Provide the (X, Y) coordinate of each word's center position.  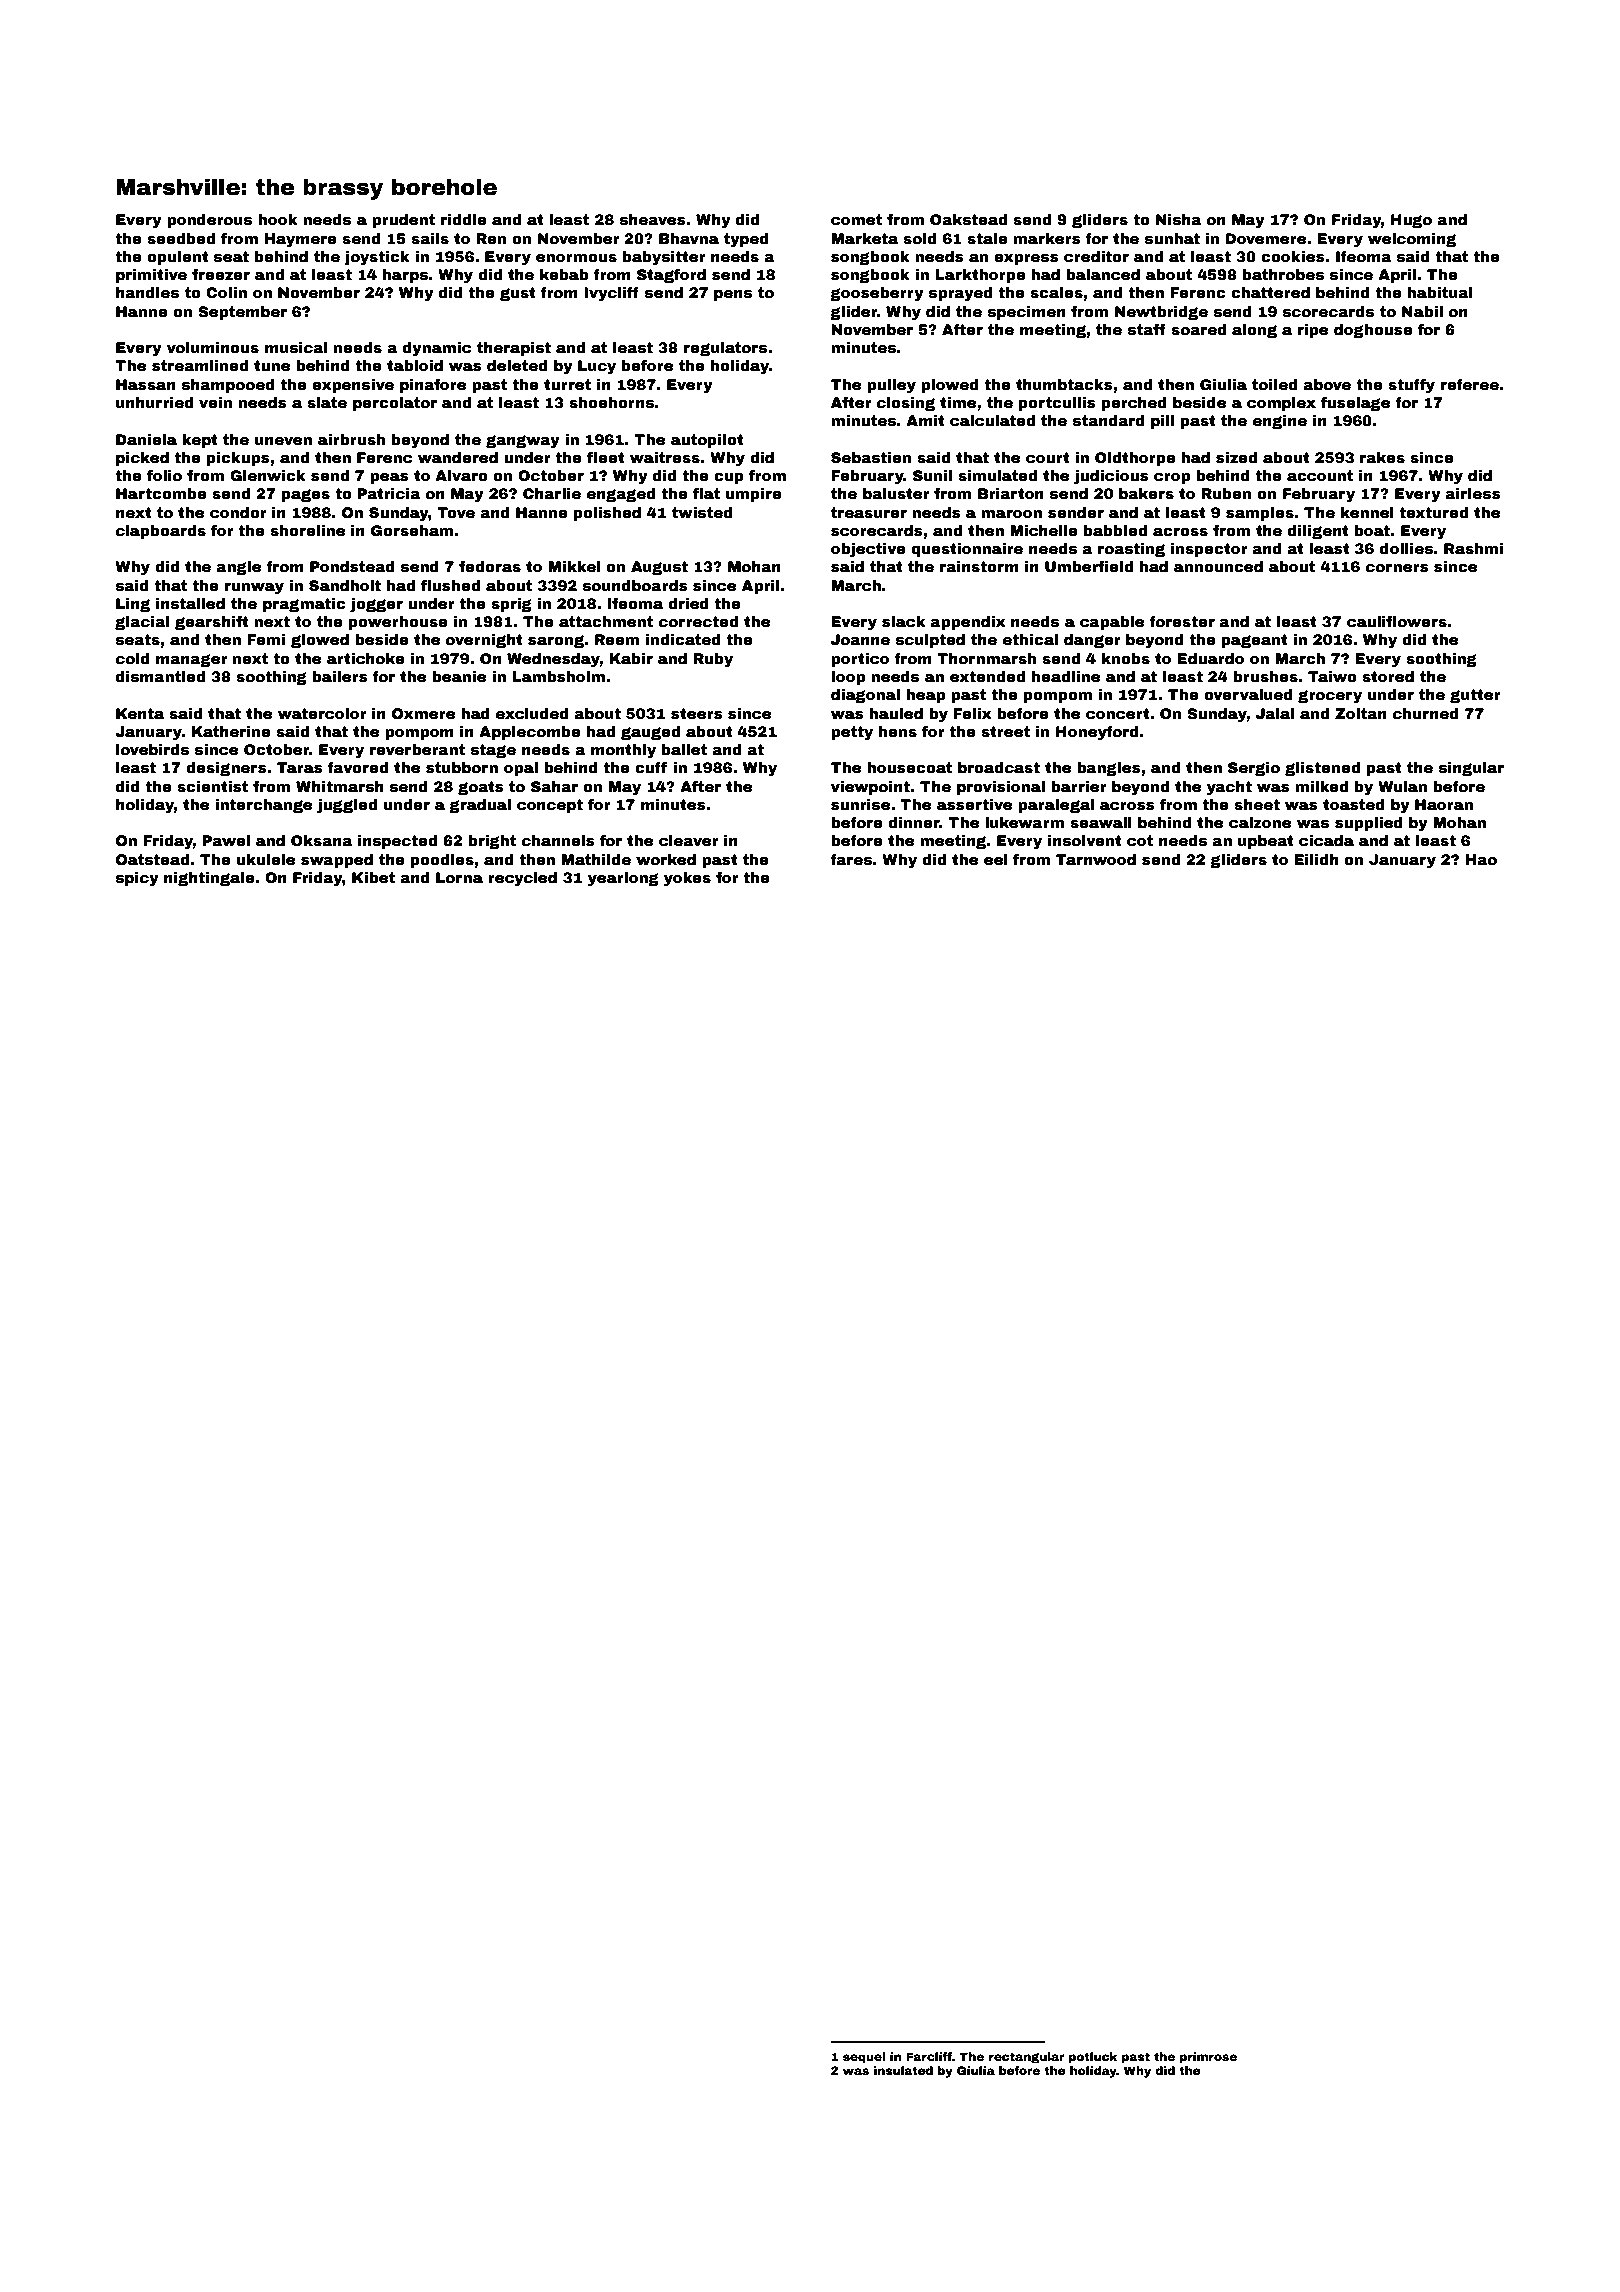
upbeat (1266, 842)
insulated (903, 2070)
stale (987, 238)
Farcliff (929, 2056)
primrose (1208, 2058)
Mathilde (596, 859)
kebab (564, 274)
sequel (864, 2058)
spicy (137, 879)
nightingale (209, 879)
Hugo (1411, 221)
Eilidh (1316, 859)
